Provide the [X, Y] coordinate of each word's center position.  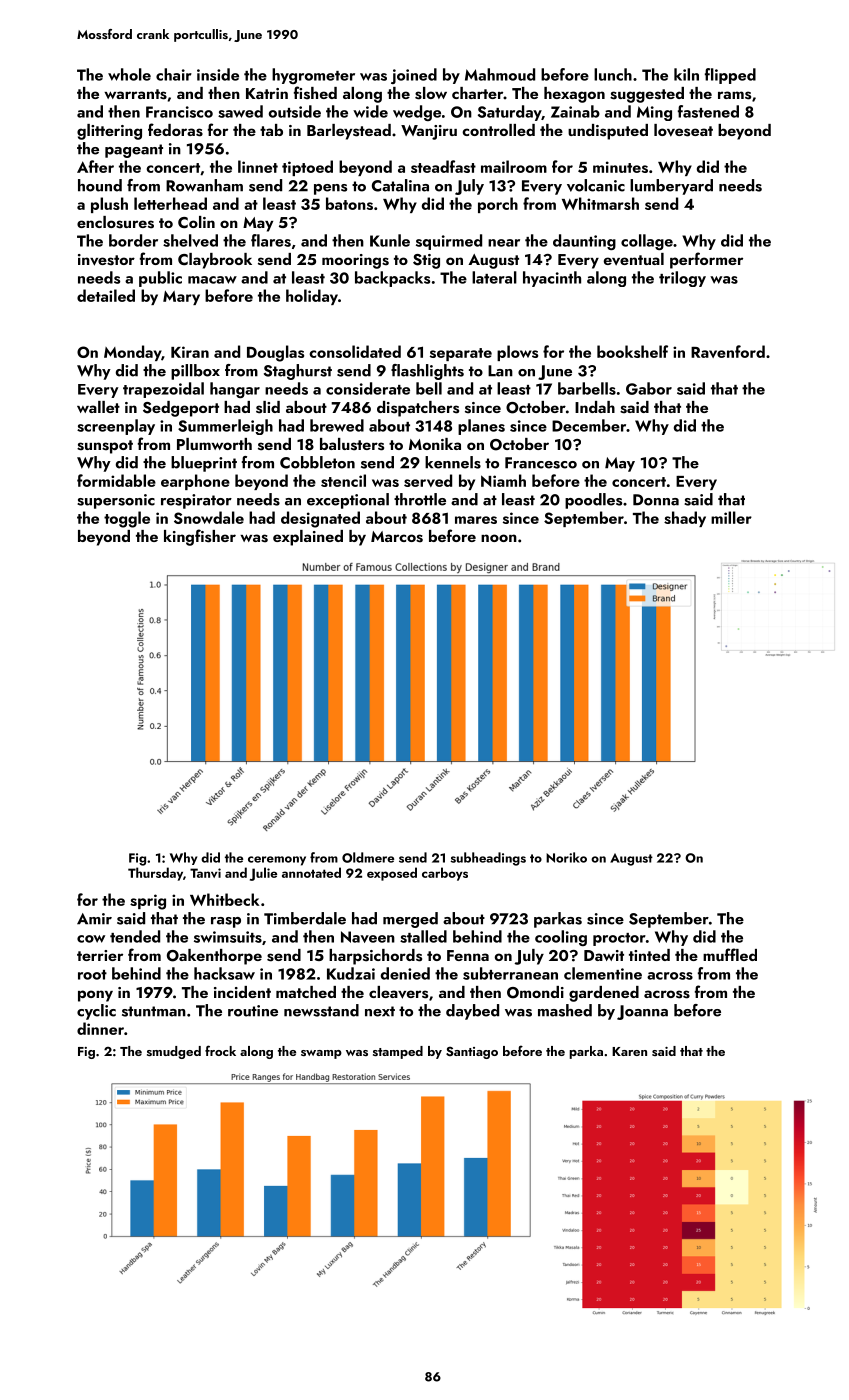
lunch [613, 74]
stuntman [154, 1011]
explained [308, 538]
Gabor [649, 388]
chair [174, 74]
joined [414, 76]
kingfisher [200, 537]
